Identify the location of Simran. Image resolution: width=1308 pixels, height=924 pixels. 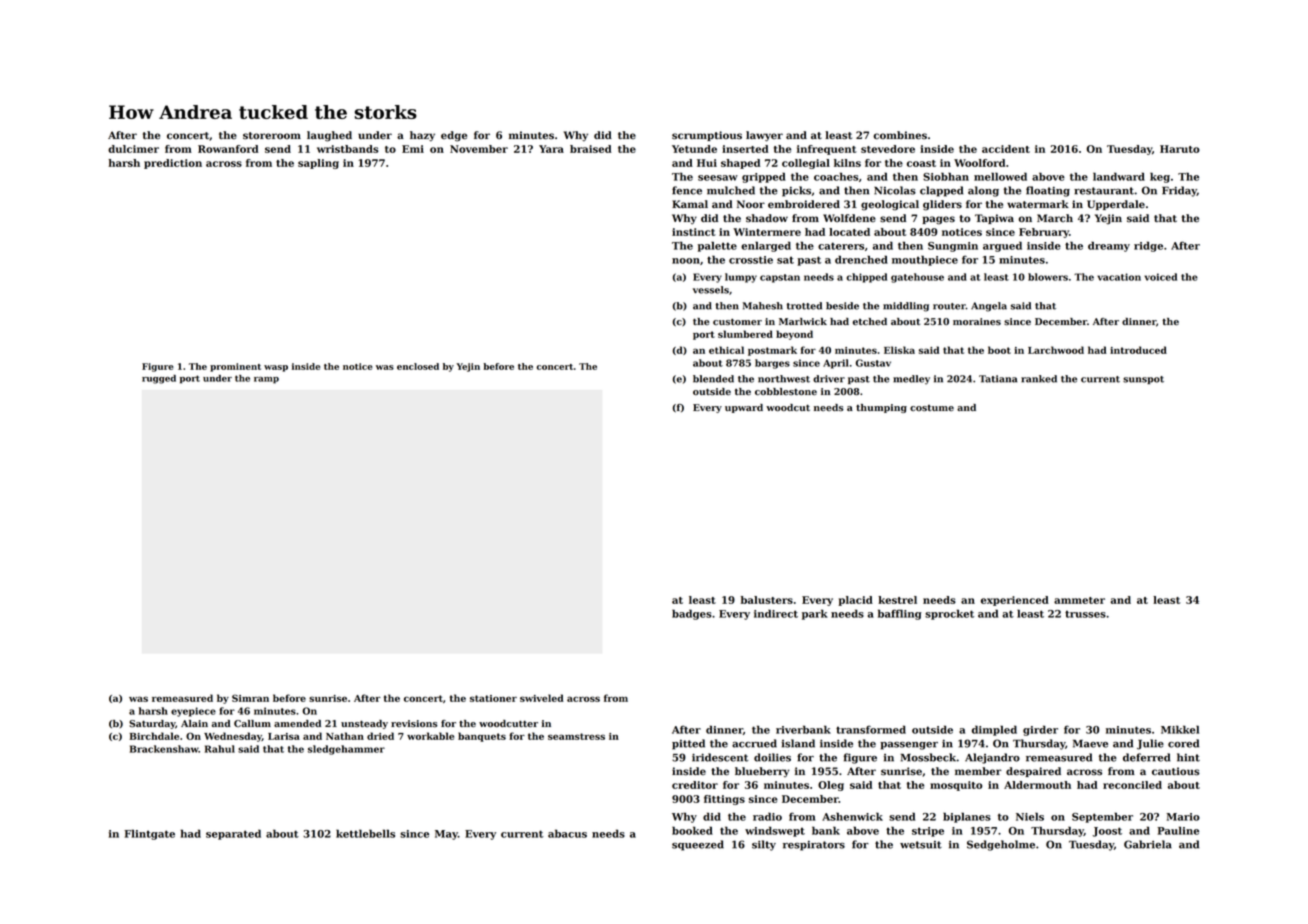
(250, 698).
